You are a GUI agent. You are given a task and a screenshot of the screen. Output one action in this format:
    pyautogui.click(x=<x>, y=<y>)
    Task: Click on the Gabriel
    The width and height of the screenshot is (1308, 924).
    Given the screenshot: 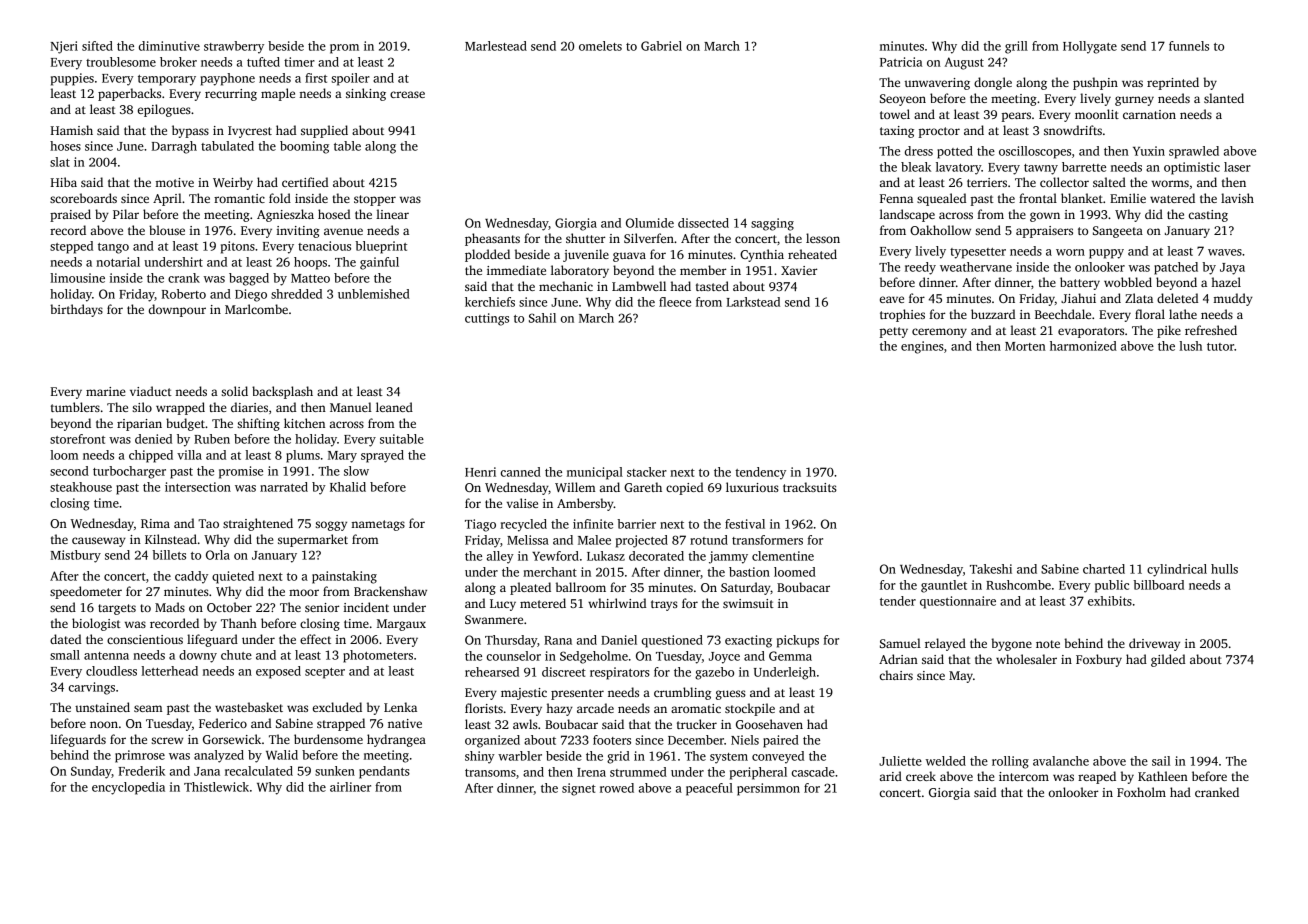 What is the action you would take?
    pyautogui.click(x=661, y=46)
